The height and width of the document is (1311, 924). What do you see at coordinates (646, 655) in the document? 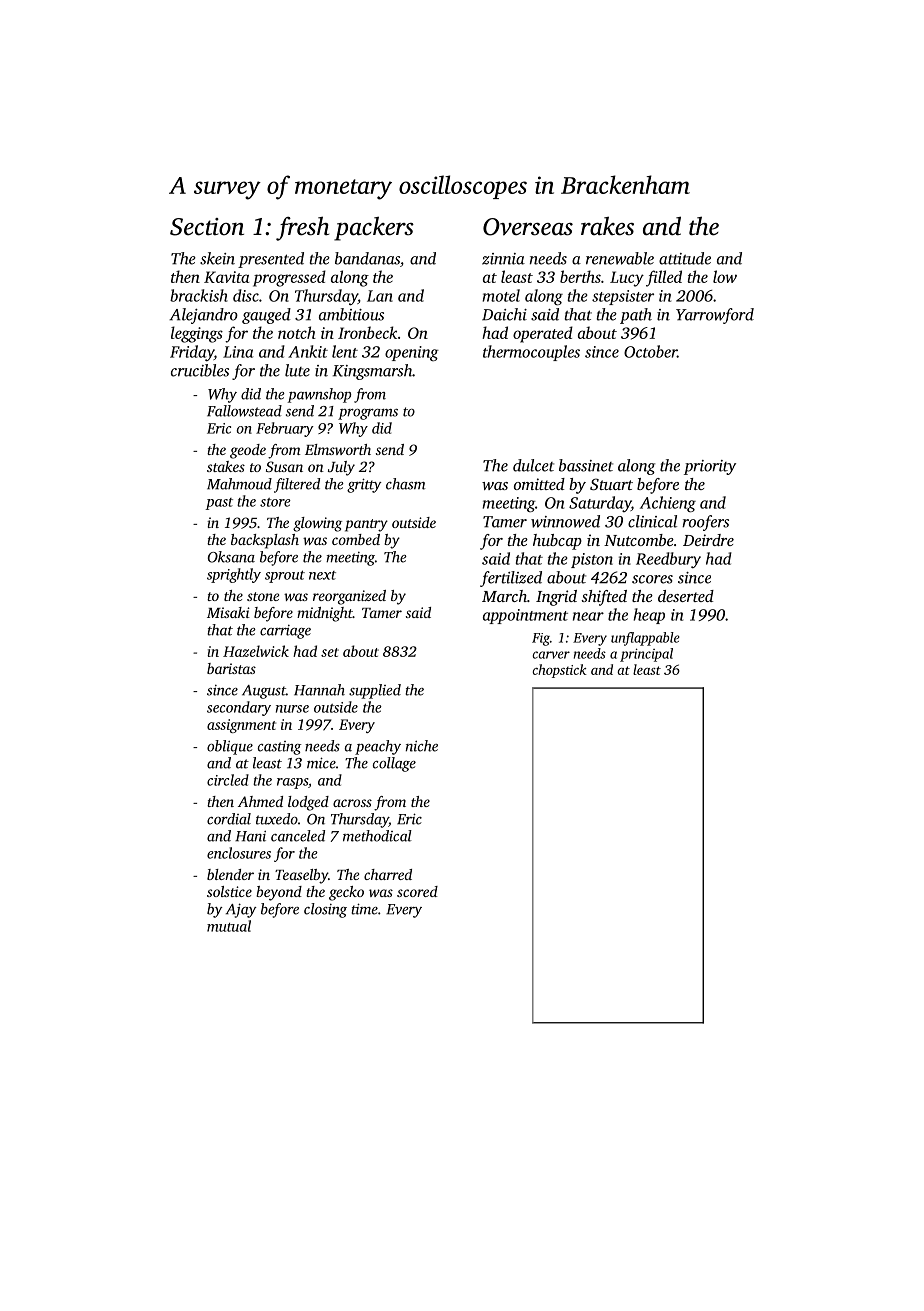
I see `principal` at bounding box center [646, 655].
